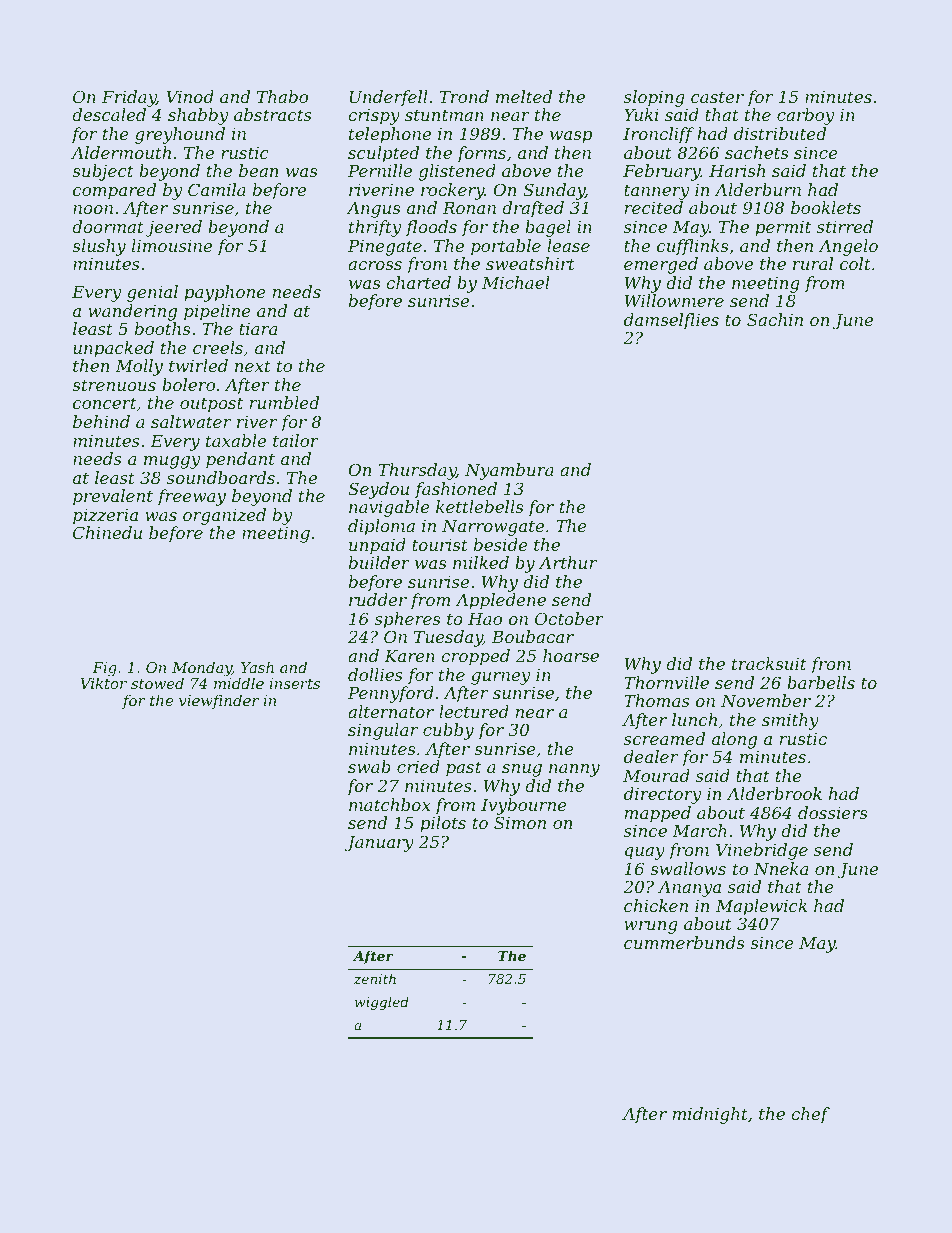 The height and width of the screenshot is (1233, 952). Describe the element at coordinates (671, 321) in the screenshot. I see `damselflies` at that location.
